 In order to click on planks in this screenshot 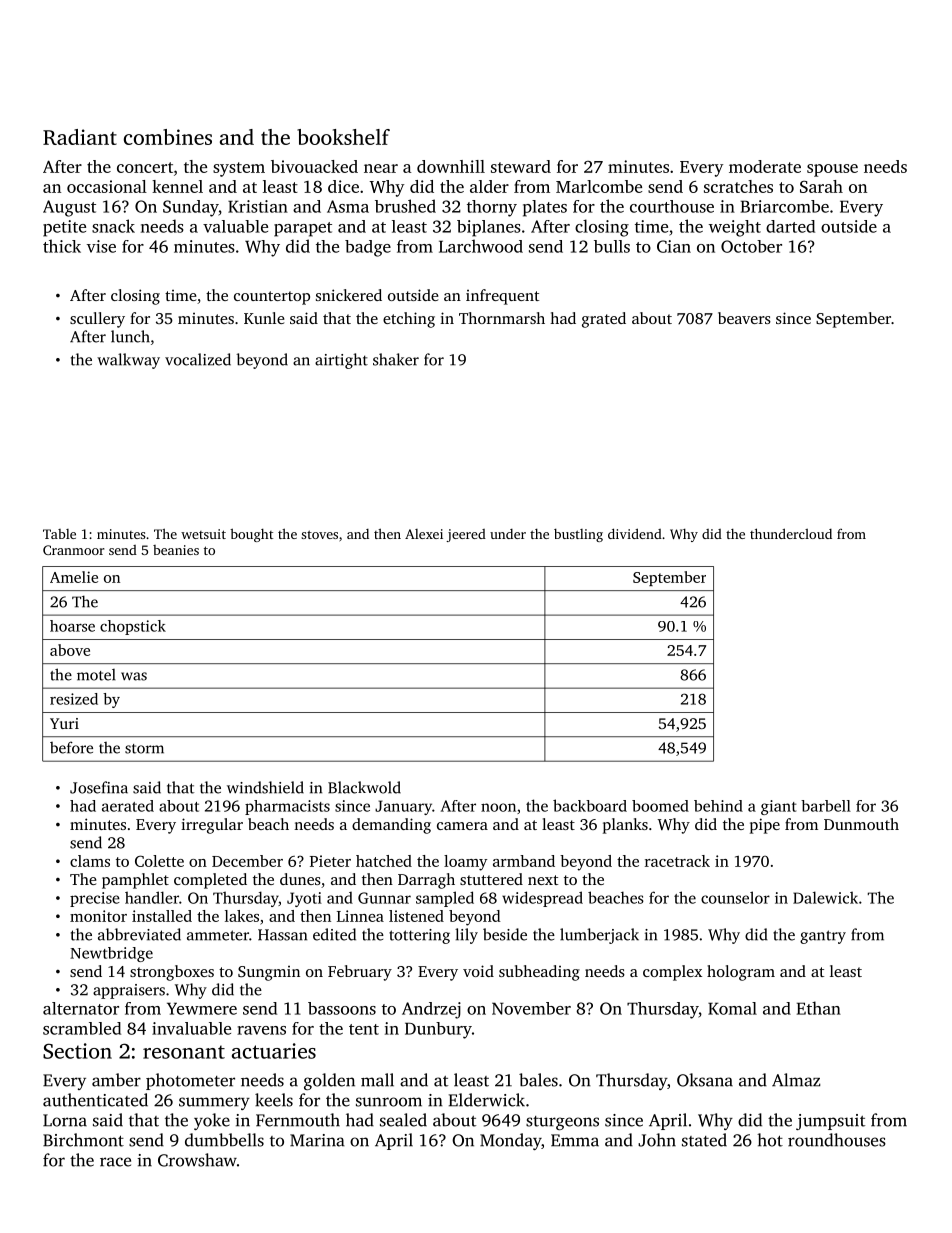, I will do `click(625, 826)`.
